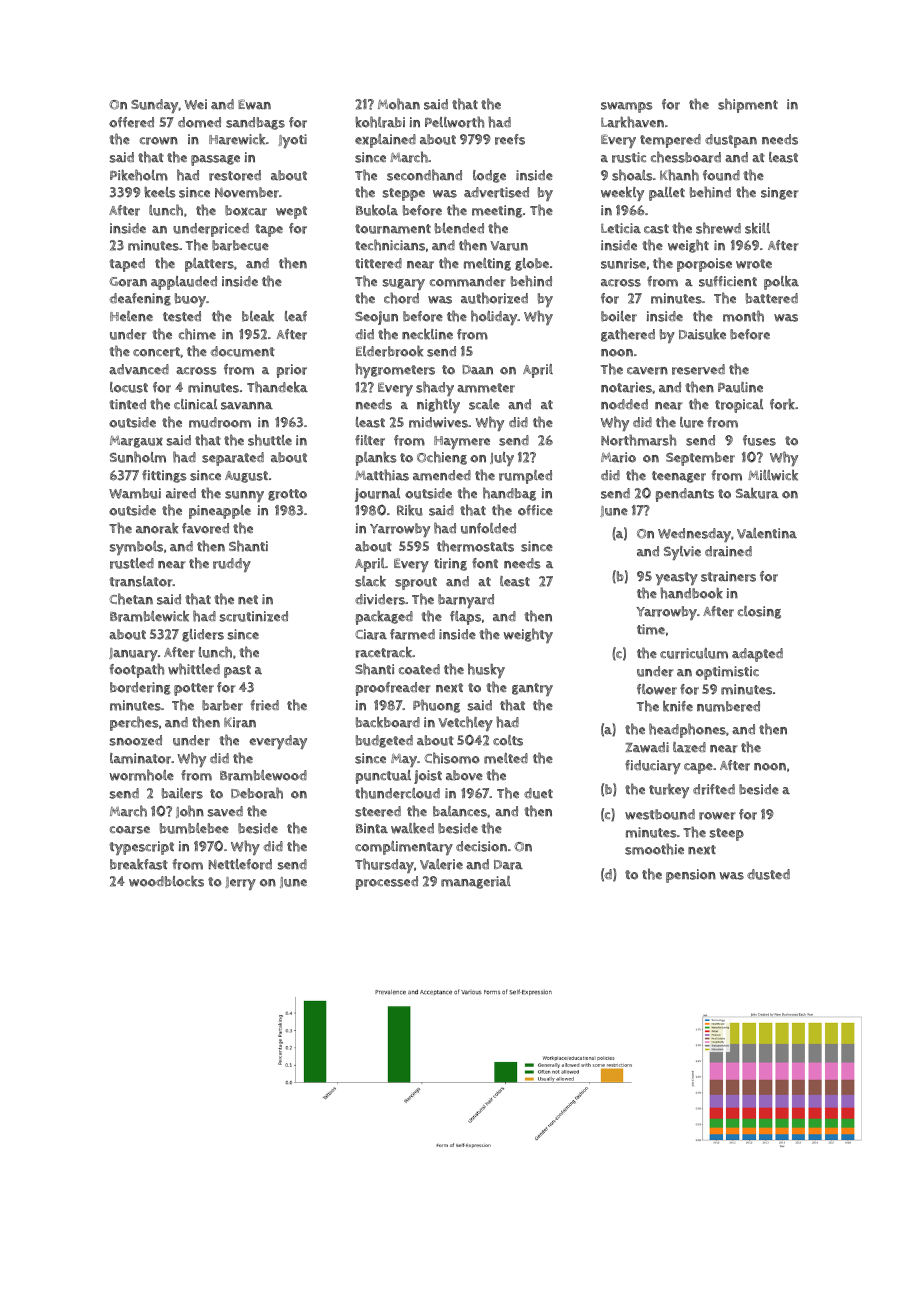 The width and height of the screenshot is (908, 1316). What do you see at coordinates (127, 404) in the screenshot?
I see `tinted` at bounding box center [127, 404].
